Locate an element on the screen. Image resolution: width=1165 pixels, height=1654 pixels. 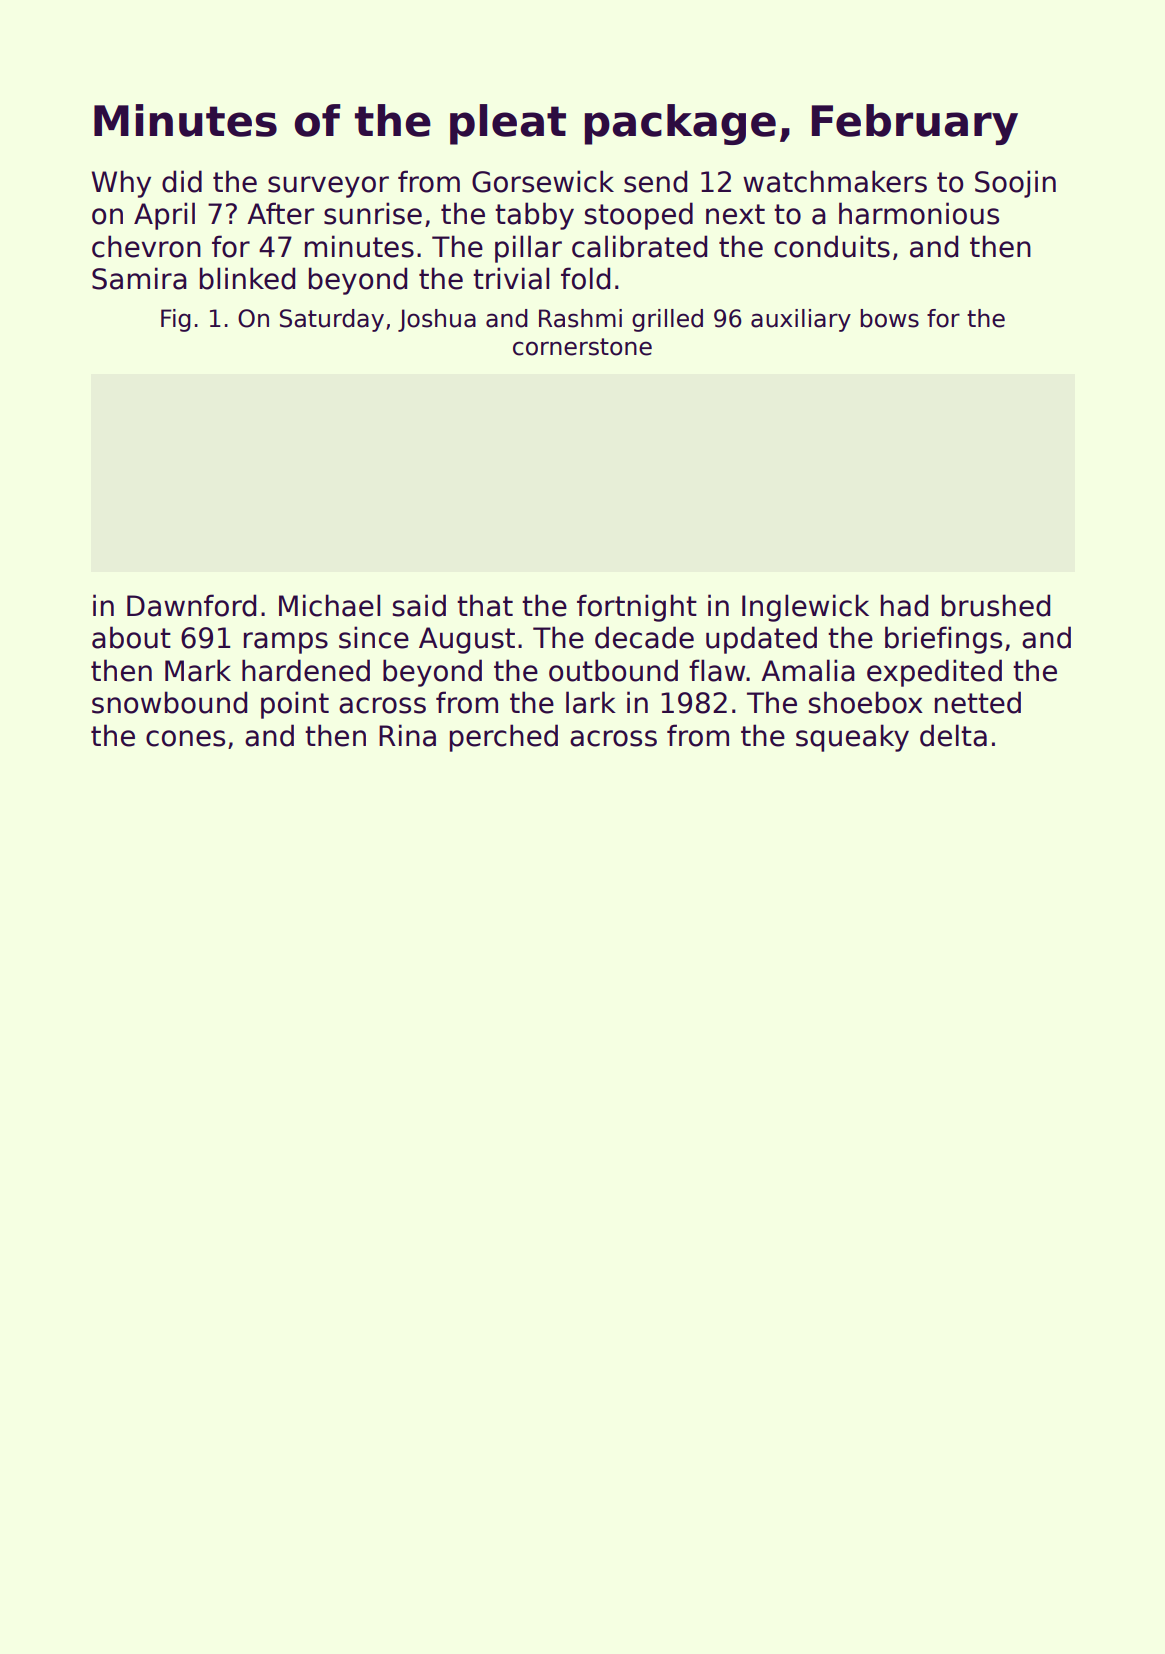
brushed is located at coordinates (996, 605).
